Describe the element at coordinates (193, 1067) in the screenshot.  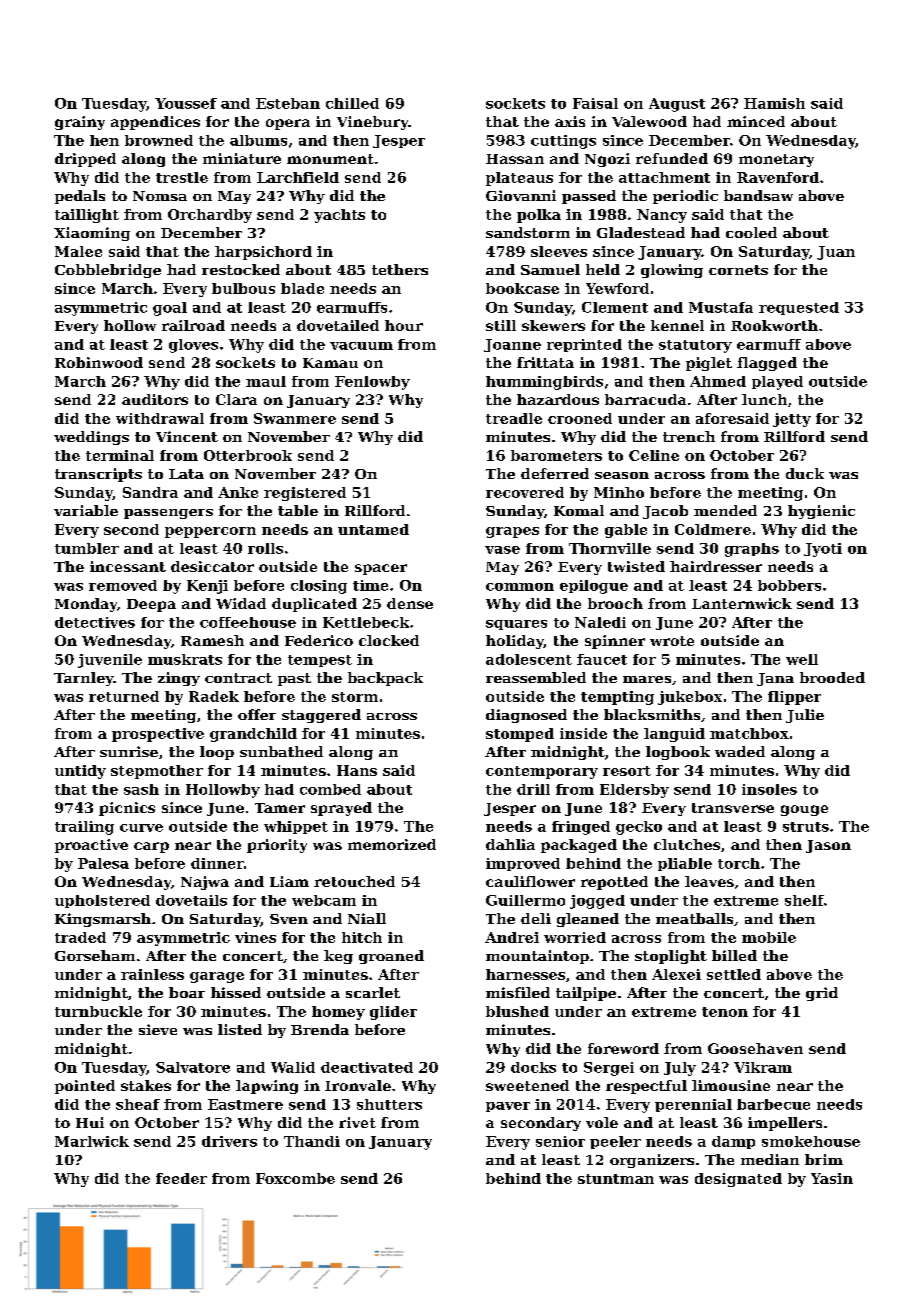
I see `Salvatore` at that location.
